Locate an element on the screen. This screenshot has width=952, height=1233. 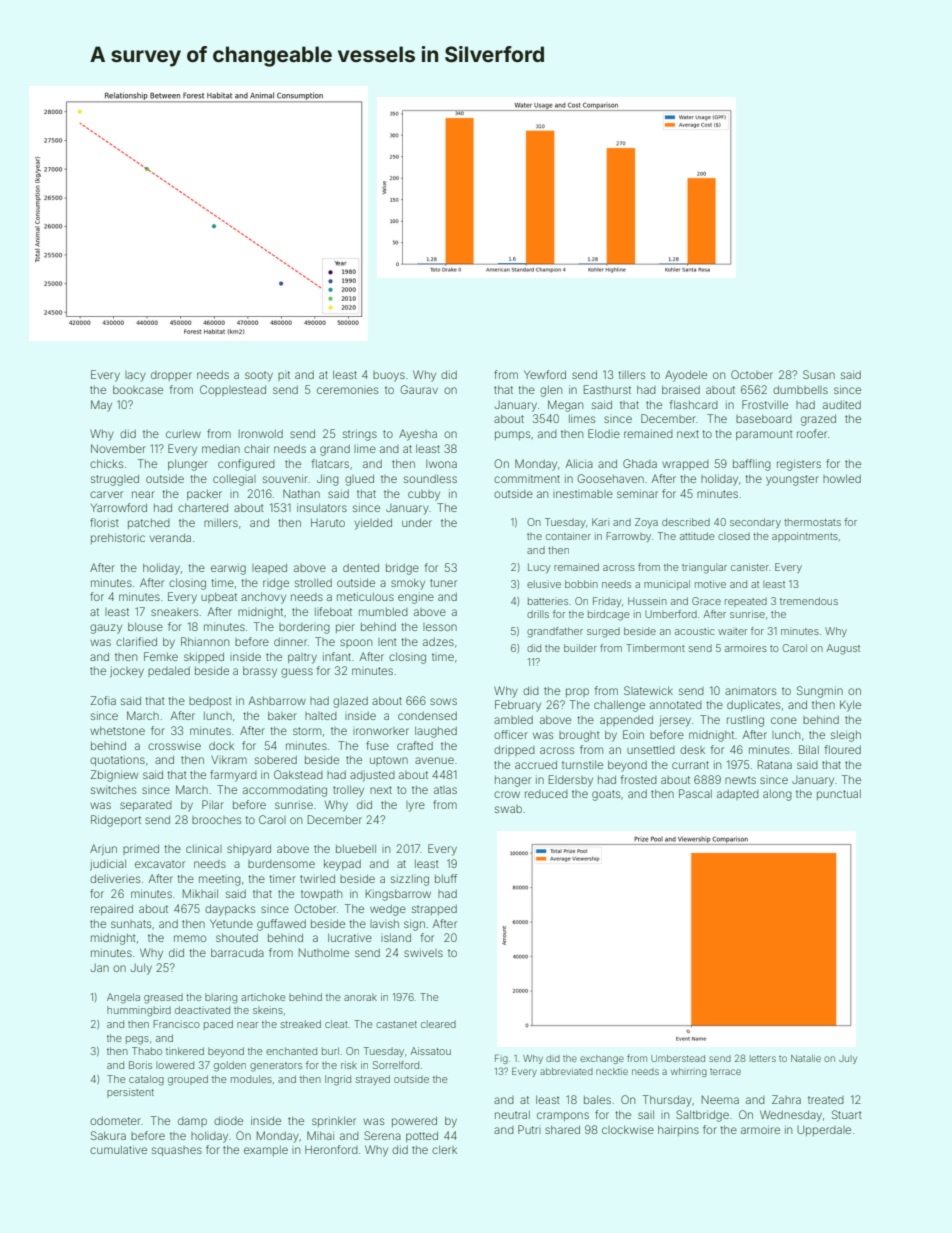
Ayesha is located at coordinates (418, 435).
